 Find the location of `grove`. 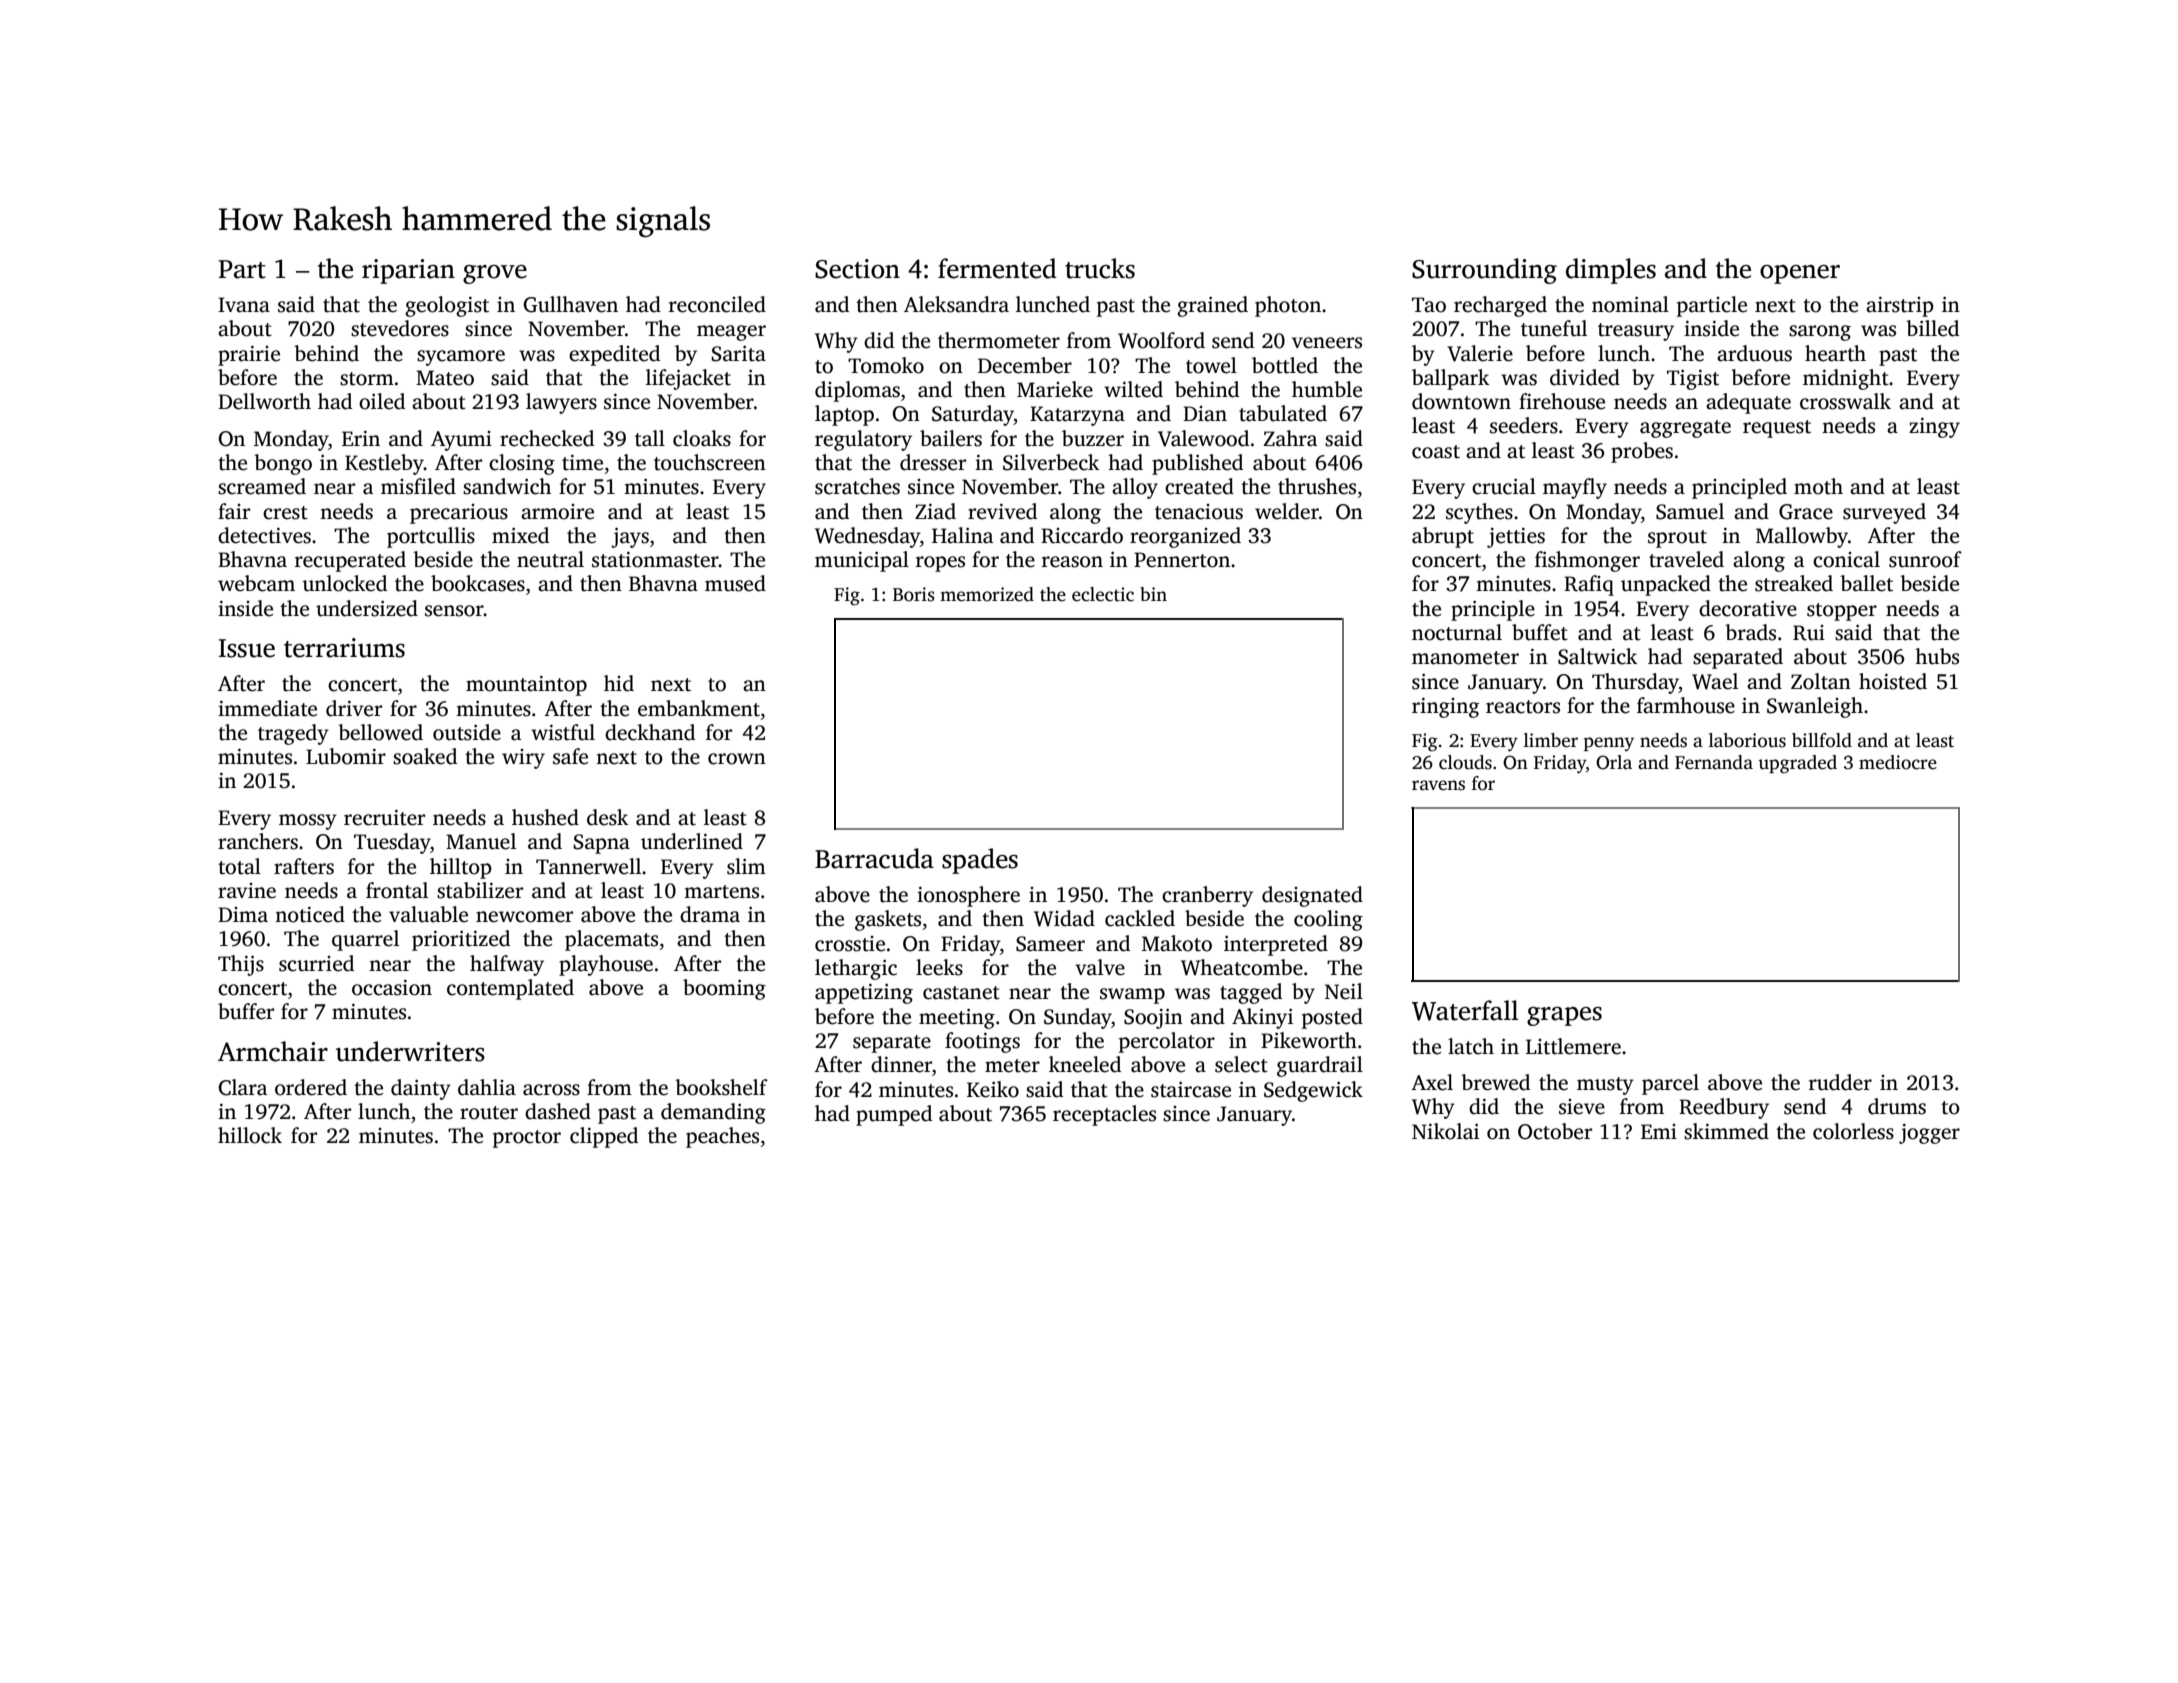

grove is located at coordinates (495, 274).
